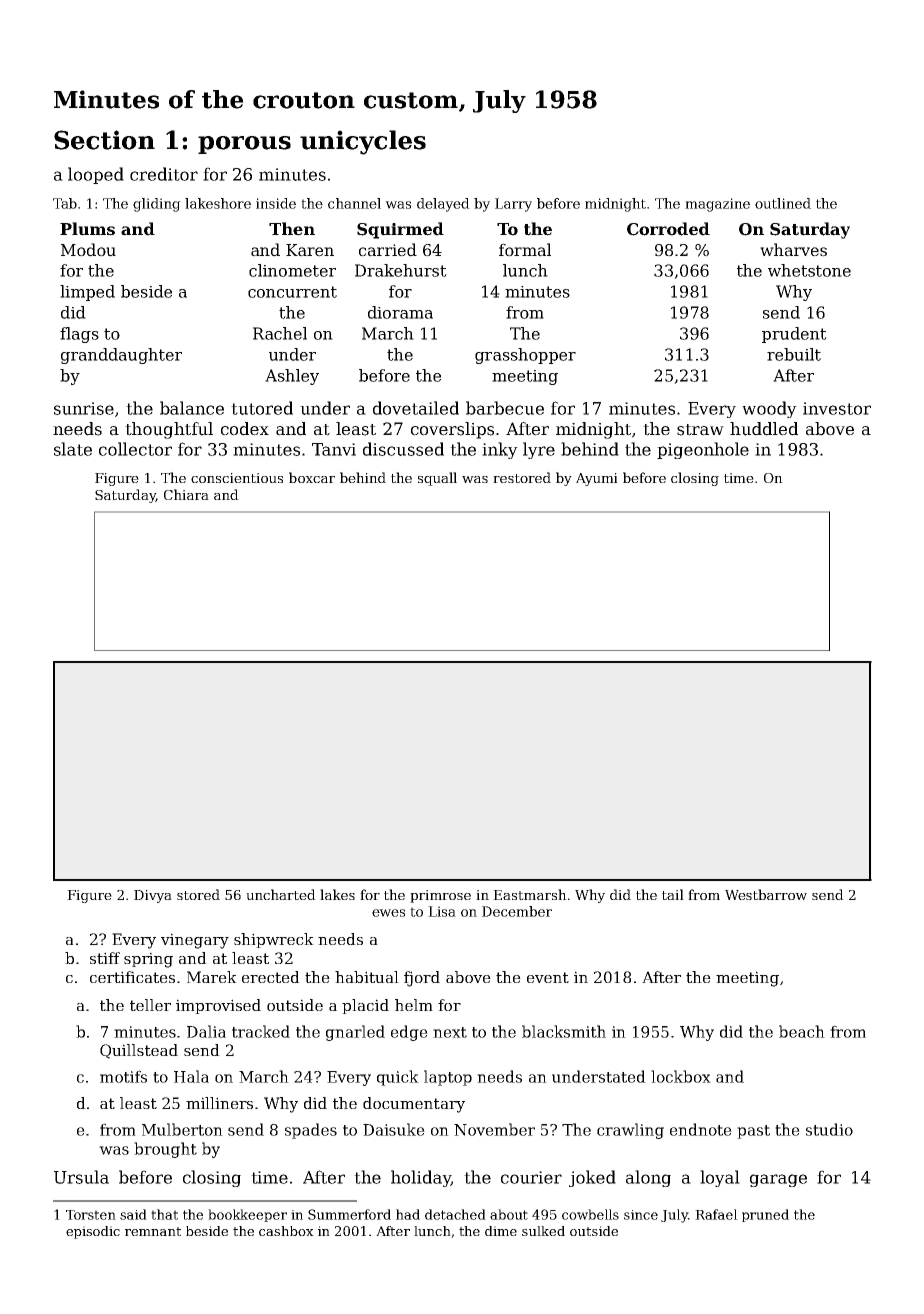  Describe the element at coordinates (525, 250) in the screenshot. I see `formal` at that location.
